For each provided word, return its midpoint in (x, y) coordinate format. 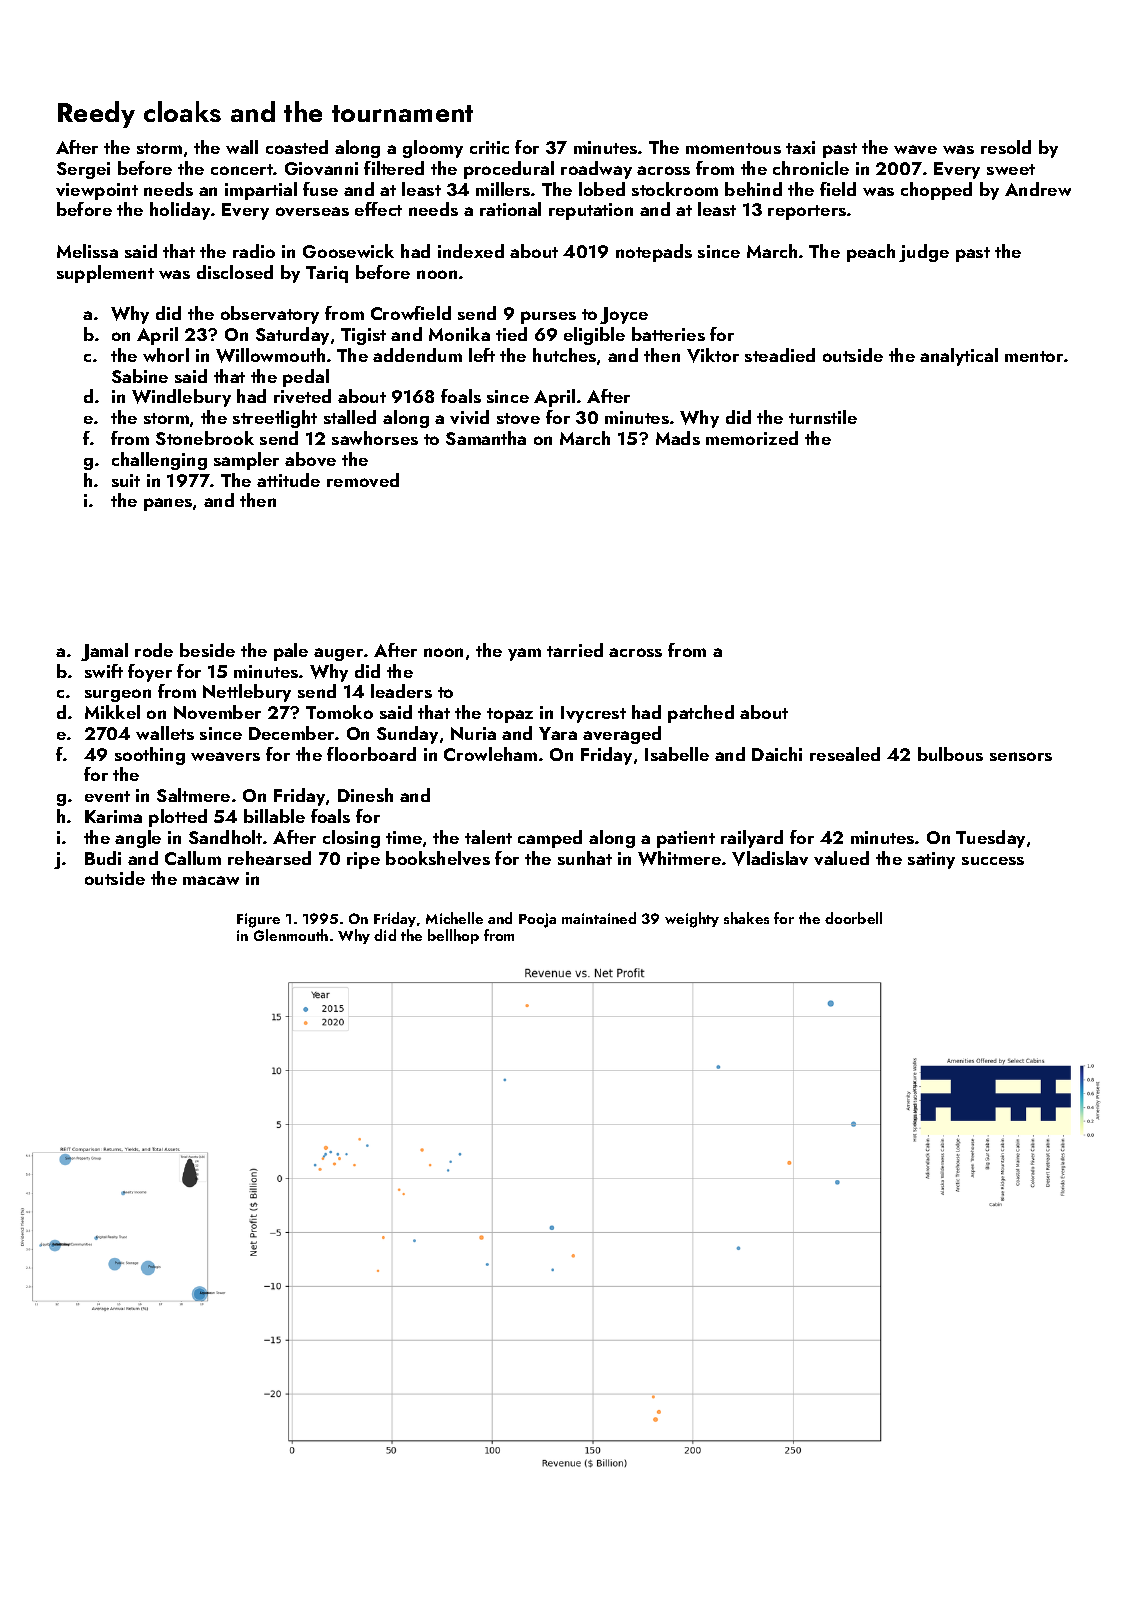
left (482, 355)
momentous (733, 148)
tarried (575, 650)
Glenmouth (291, 935)
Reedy (96, 114)
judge (924, 253)
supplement (105, 274)
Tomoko (339, 712)
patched (701, 714)
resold (1006, 147)
